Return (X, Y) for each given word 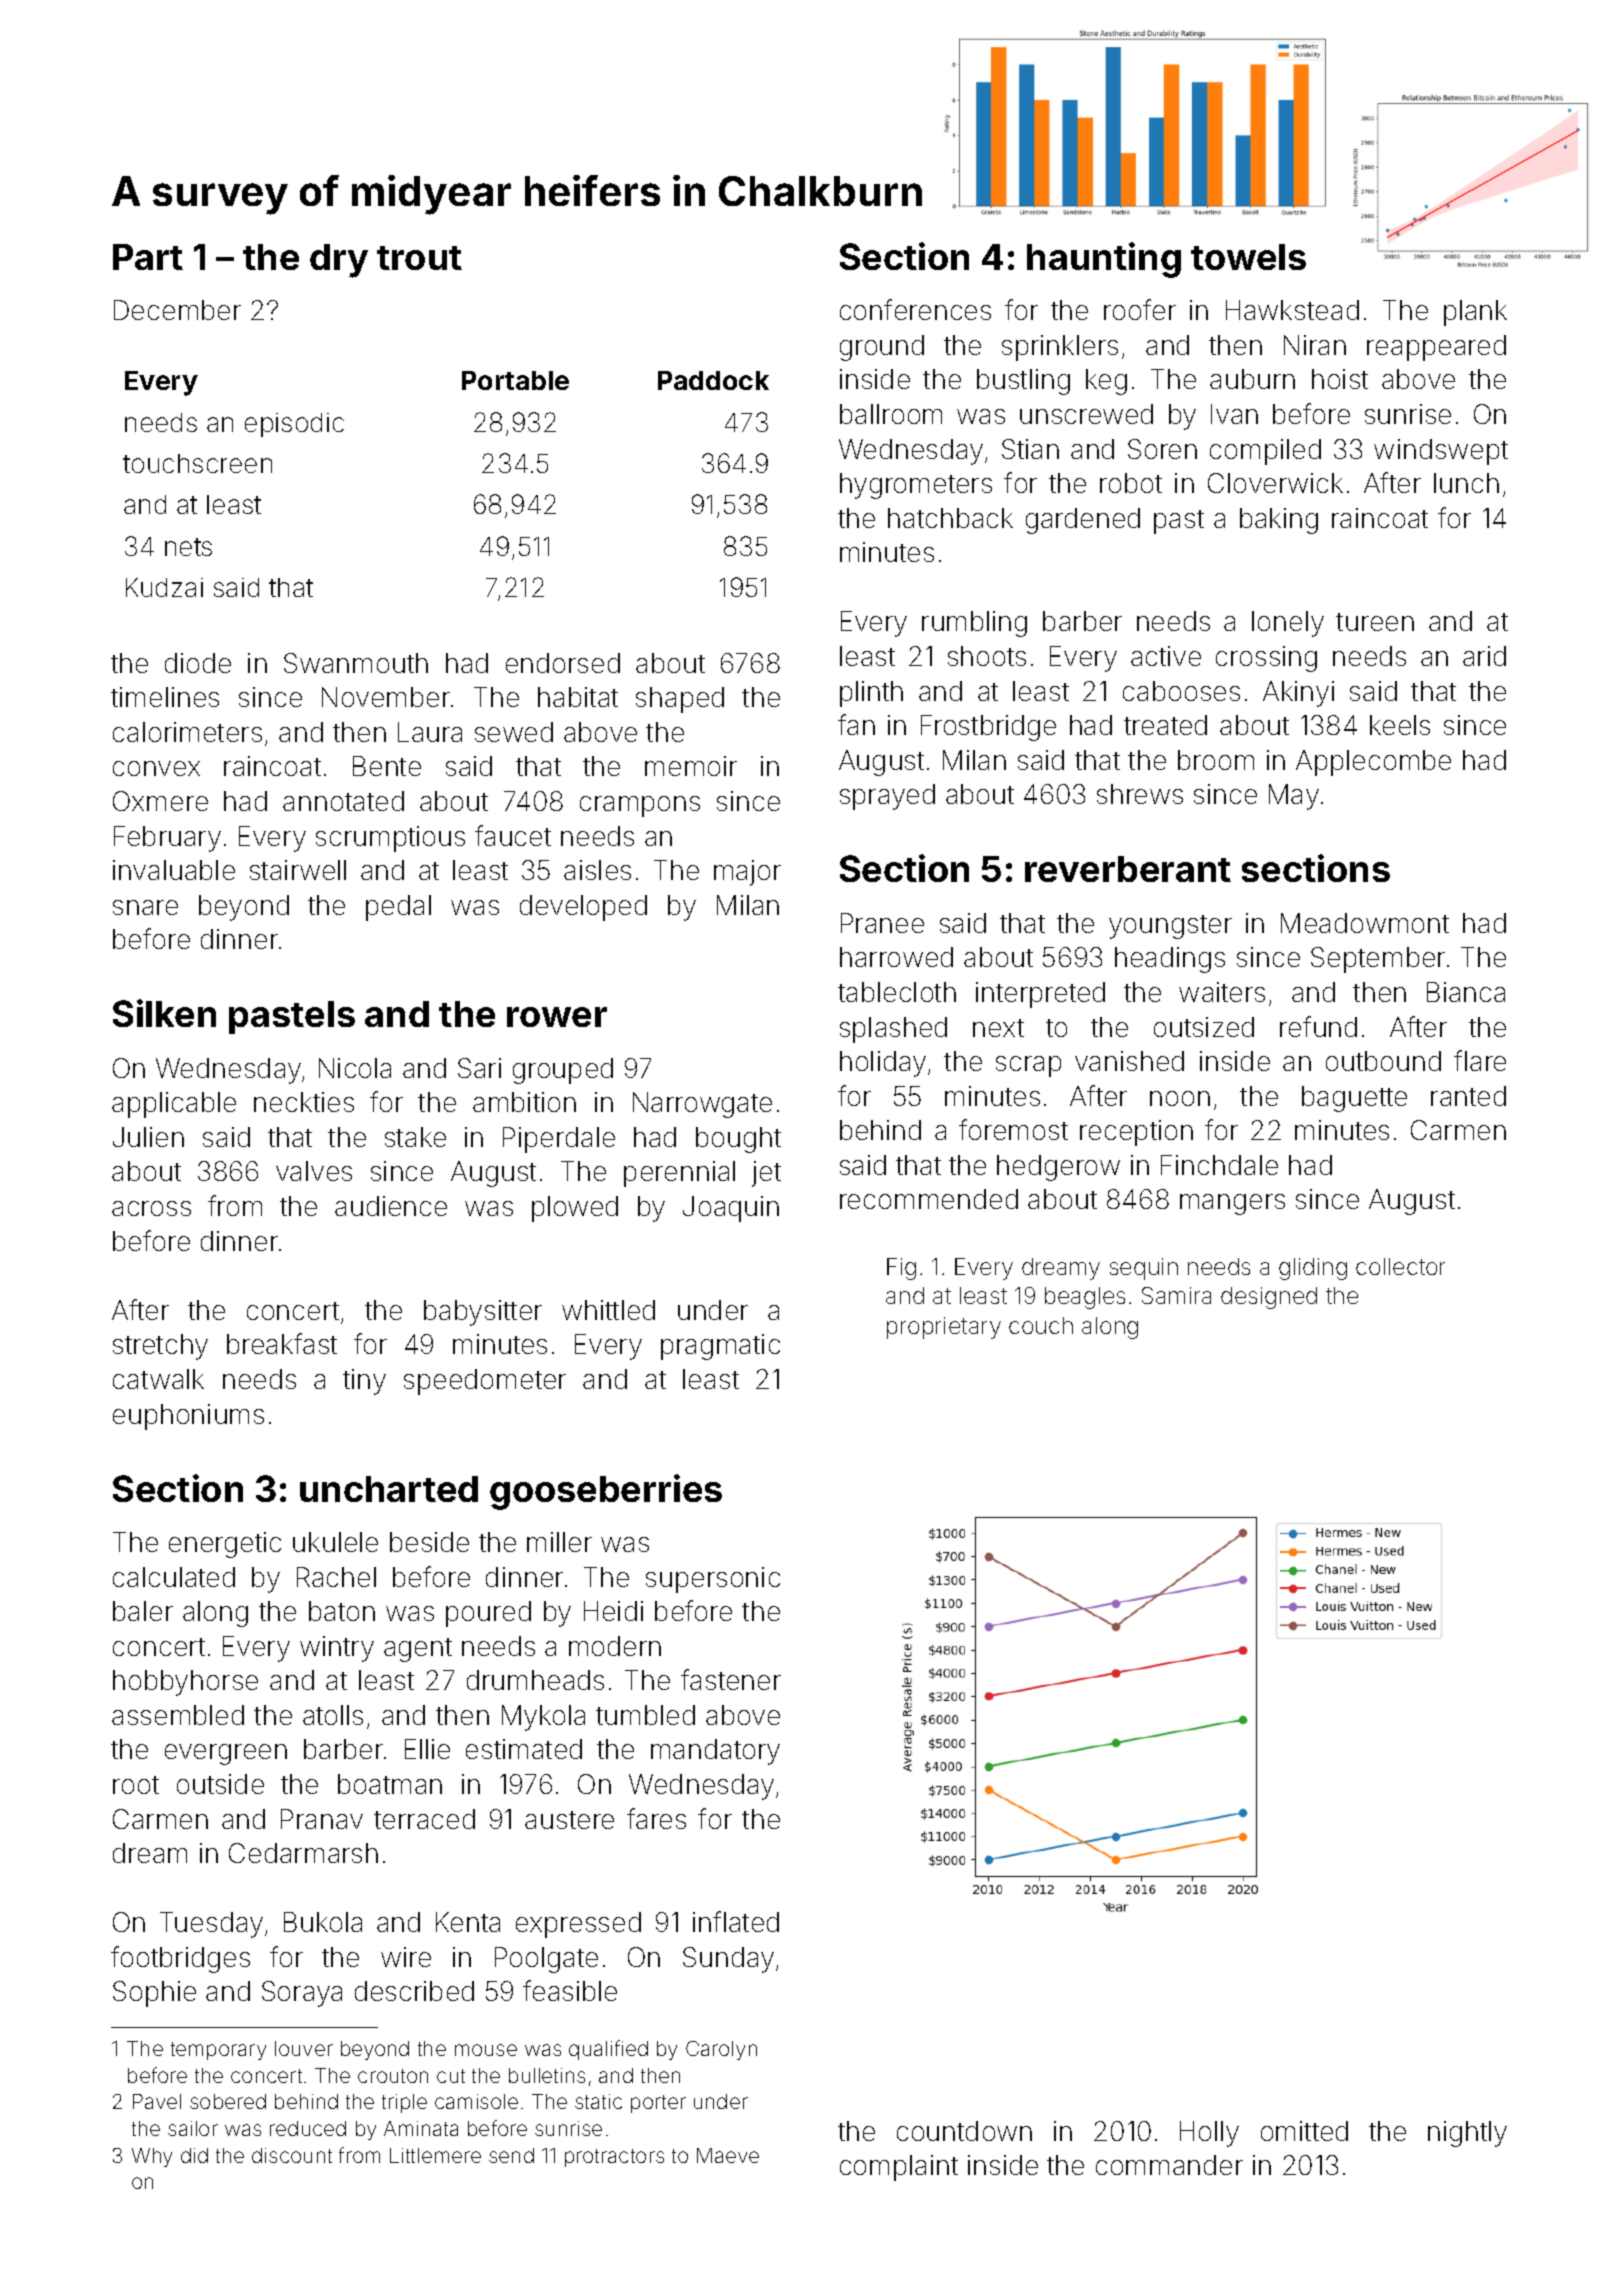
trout (419, 258)
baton (342, 1611)
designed (1269, 1298)
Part (148, 257)
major (747, 873)
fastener (731, 1679)
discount (292, 2155)
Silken (164, 1013)
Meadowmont (1365, 923)
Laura (430, 732)
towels (1248, 257)
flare (1480, 1060)
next (998, 1028)
